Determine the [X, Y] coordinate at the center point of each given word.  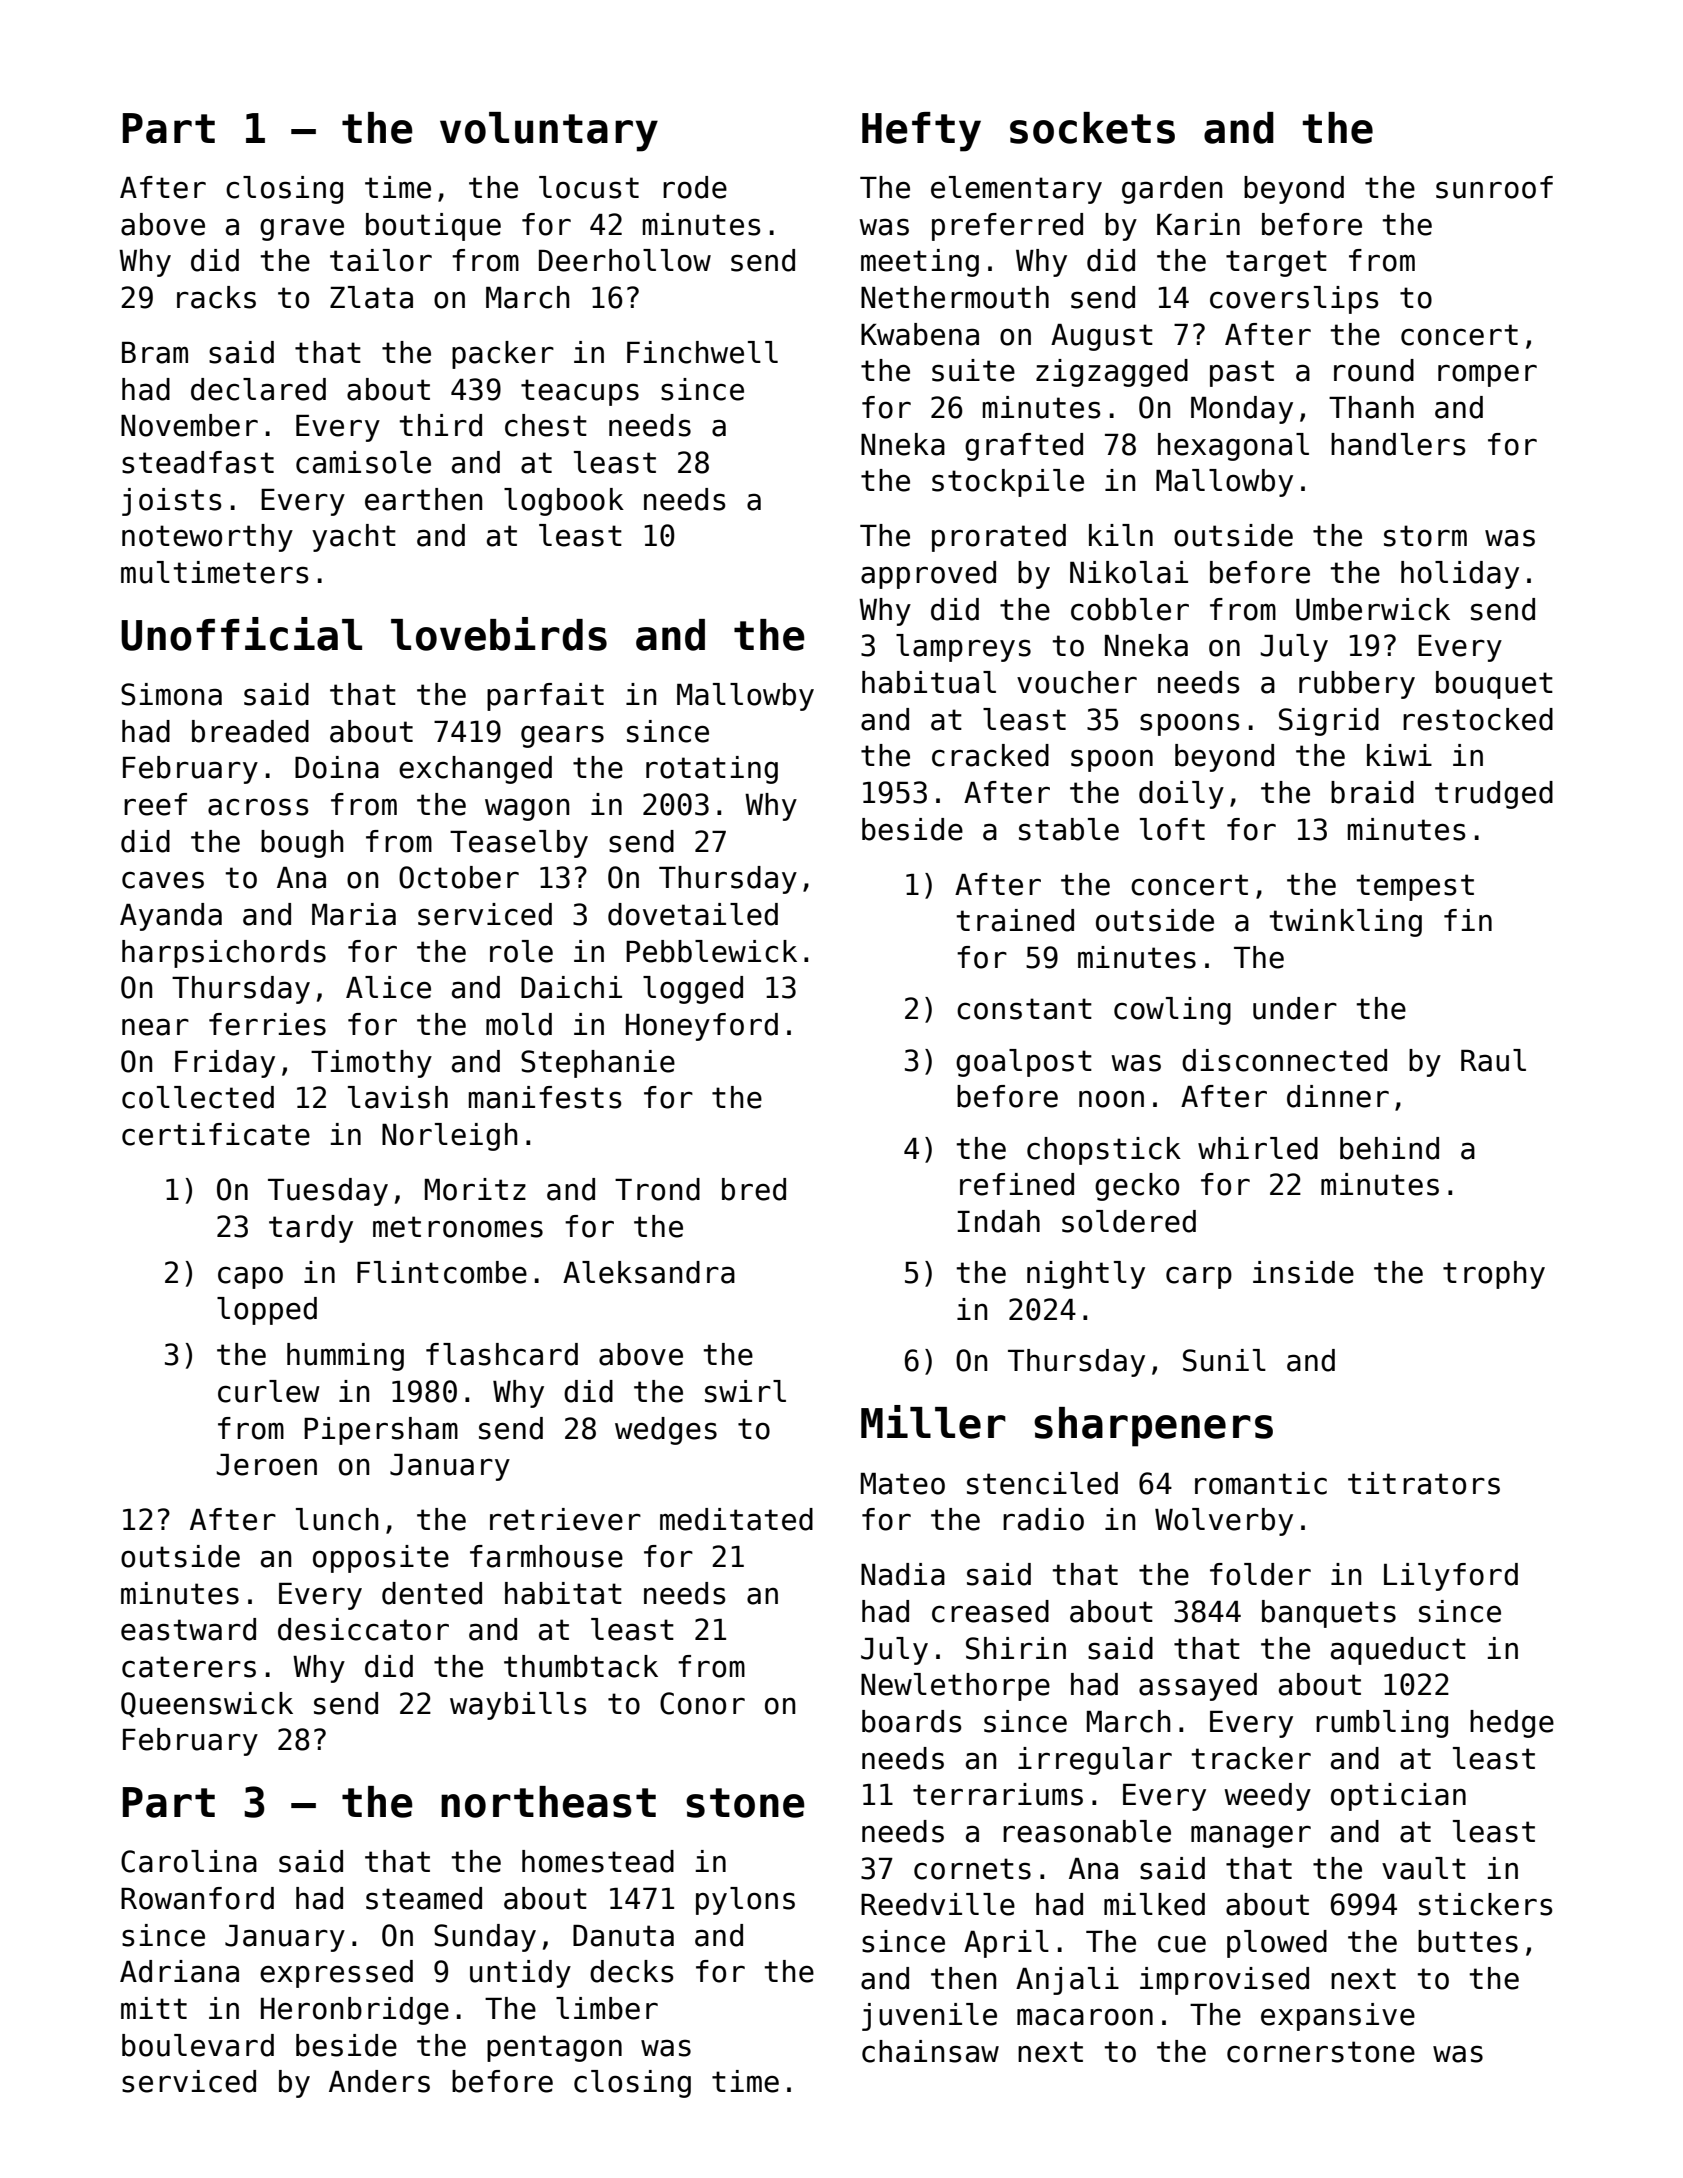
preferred [1007, 227]
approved [928, 575]
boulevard [198, 2045]
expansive [1338, 2017]
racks [216, 297]
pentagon [554, 2048]
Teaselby [519, 844]
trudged [1494, 795]
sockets [1092, 128]
